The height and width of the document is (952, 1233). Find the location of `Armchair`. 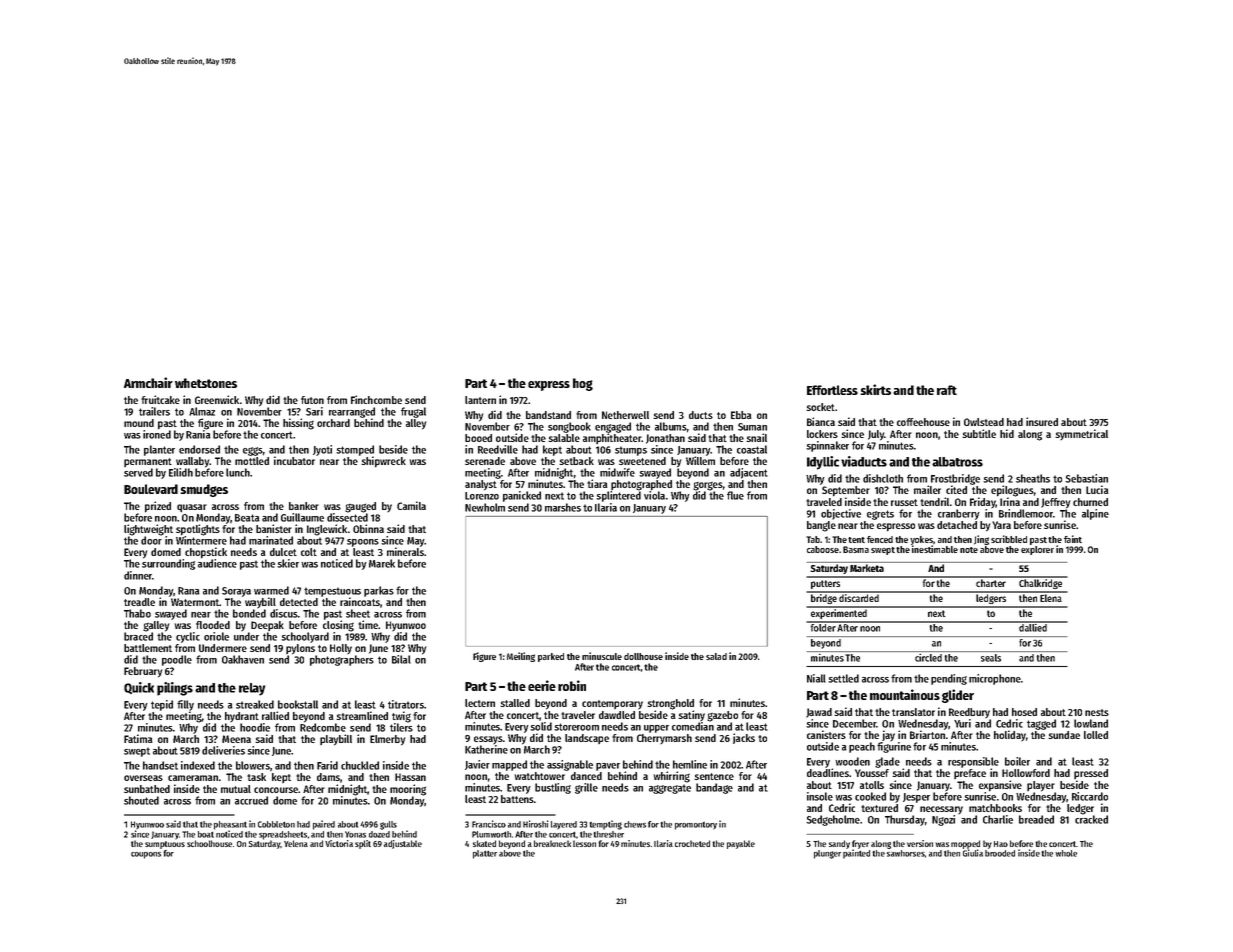

Armchair is located at coordinates (148, 382).
